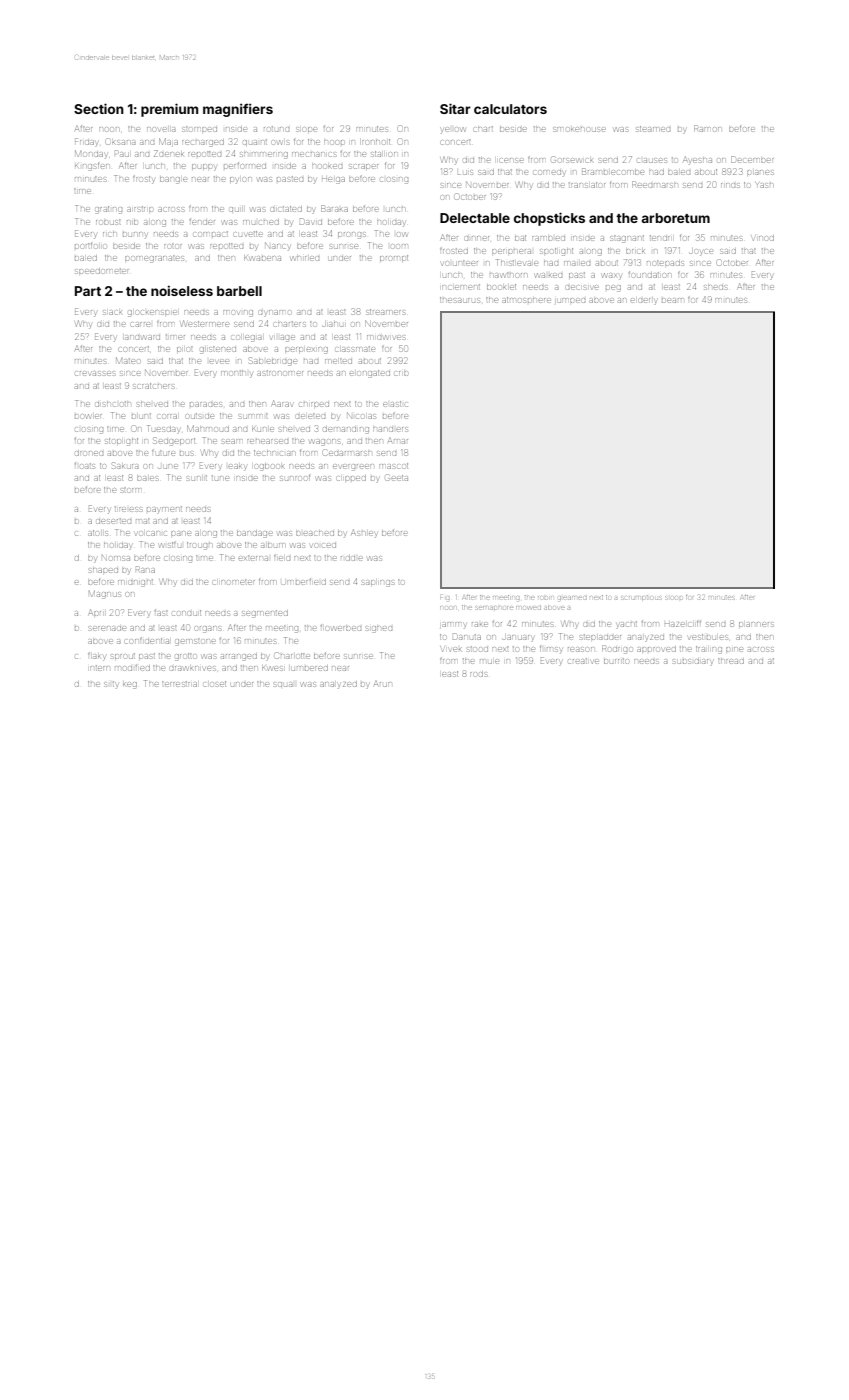 This image has height=1400, width=849. Describe the element at coordinates (398, 441) in the image. I see `Amar` at that location.
